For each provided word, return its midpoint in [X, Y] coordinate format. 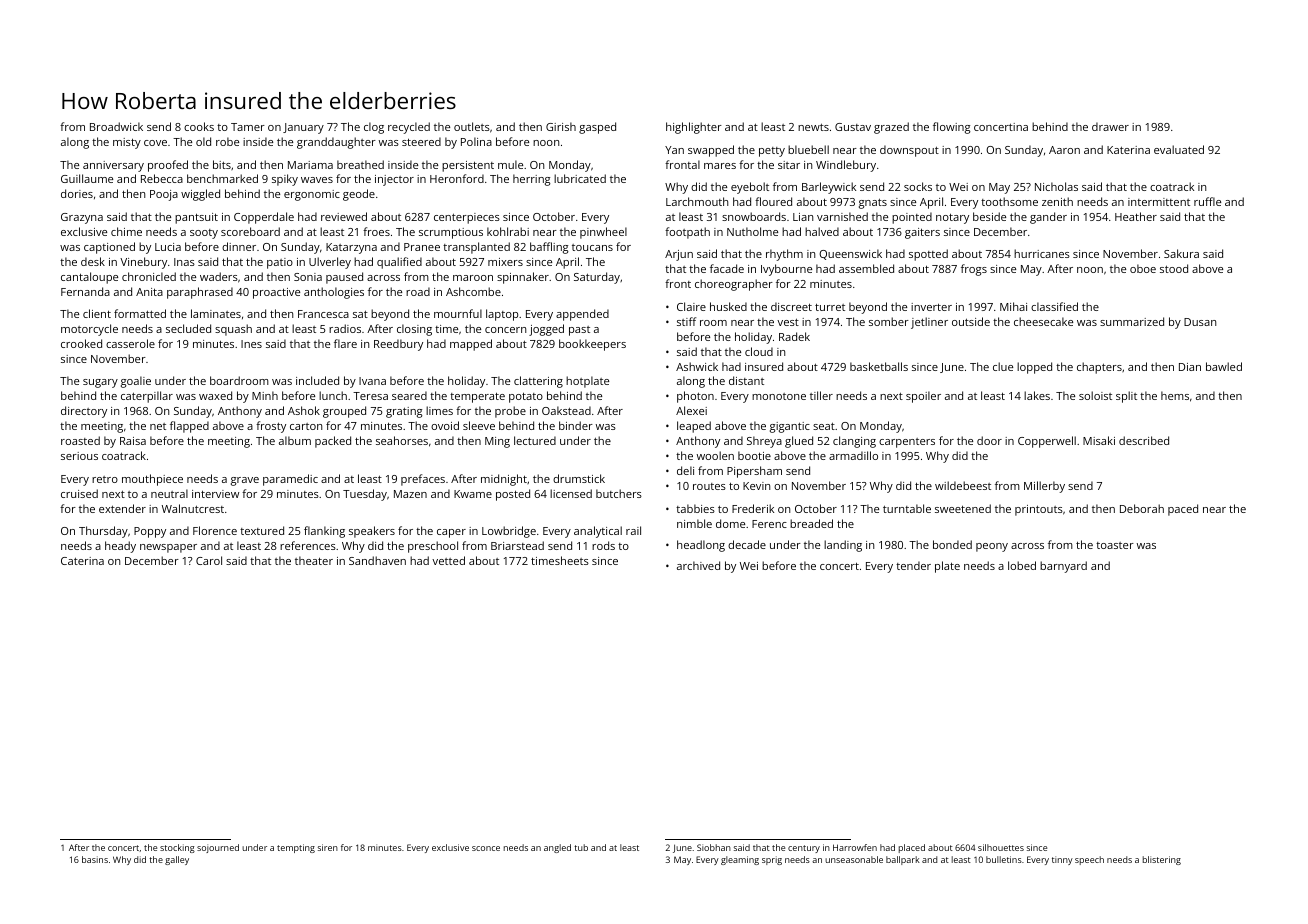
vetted [448, 560]
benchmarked [222, 178]
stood [1174, 268]
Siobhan [714, 847]
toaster [1115, 545]
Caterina [82, 561]
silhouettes [1001, 847]
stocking [177, 848]
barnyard [1063, 567]
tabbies [695, 508]
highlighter [694, 128]
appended [582, 315]
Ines [251, 344]
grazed [891, 128]
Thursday [103, 532]
